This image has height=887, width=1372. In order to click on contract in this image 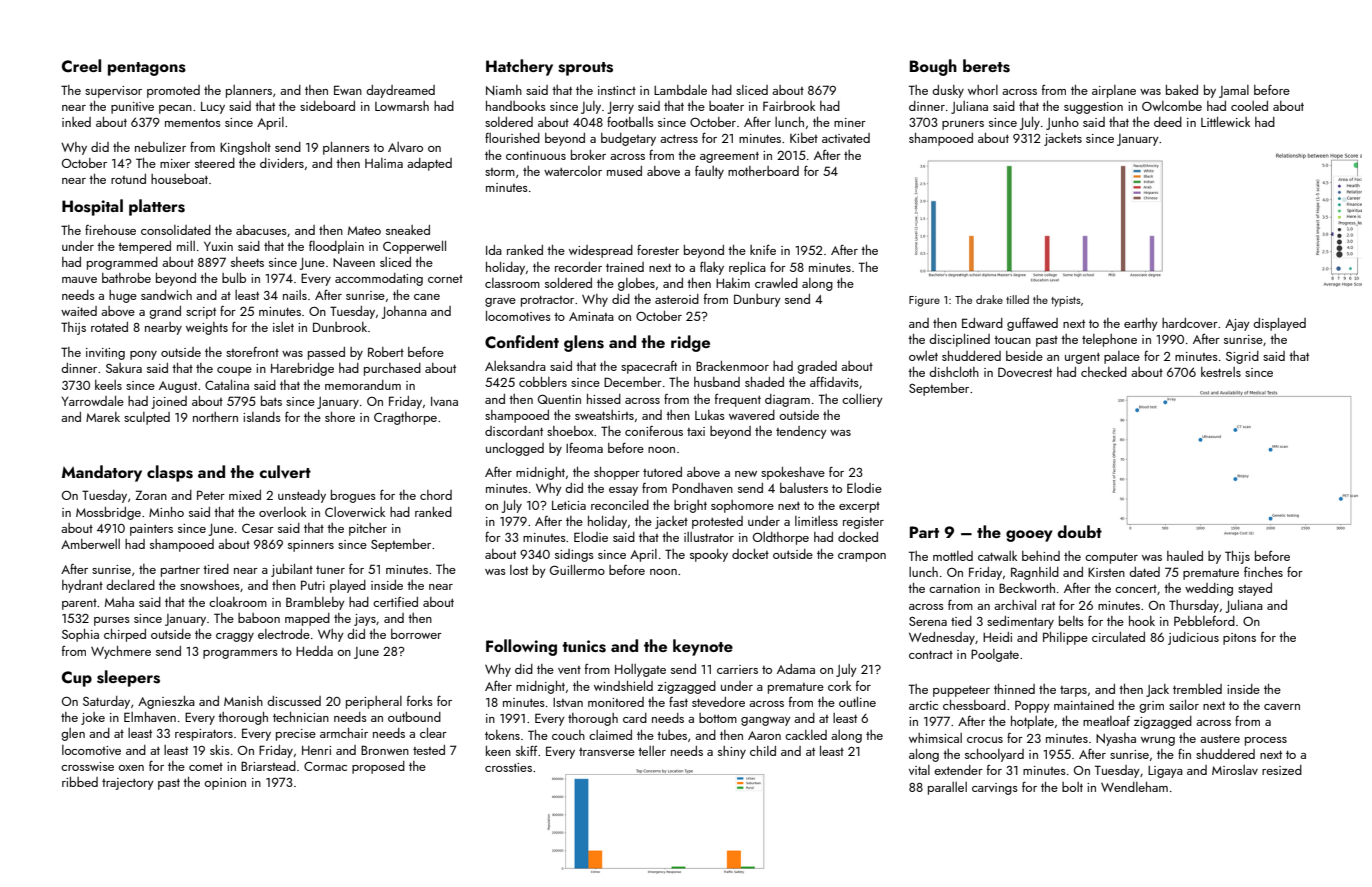, I will do `click(931, 655)`.
